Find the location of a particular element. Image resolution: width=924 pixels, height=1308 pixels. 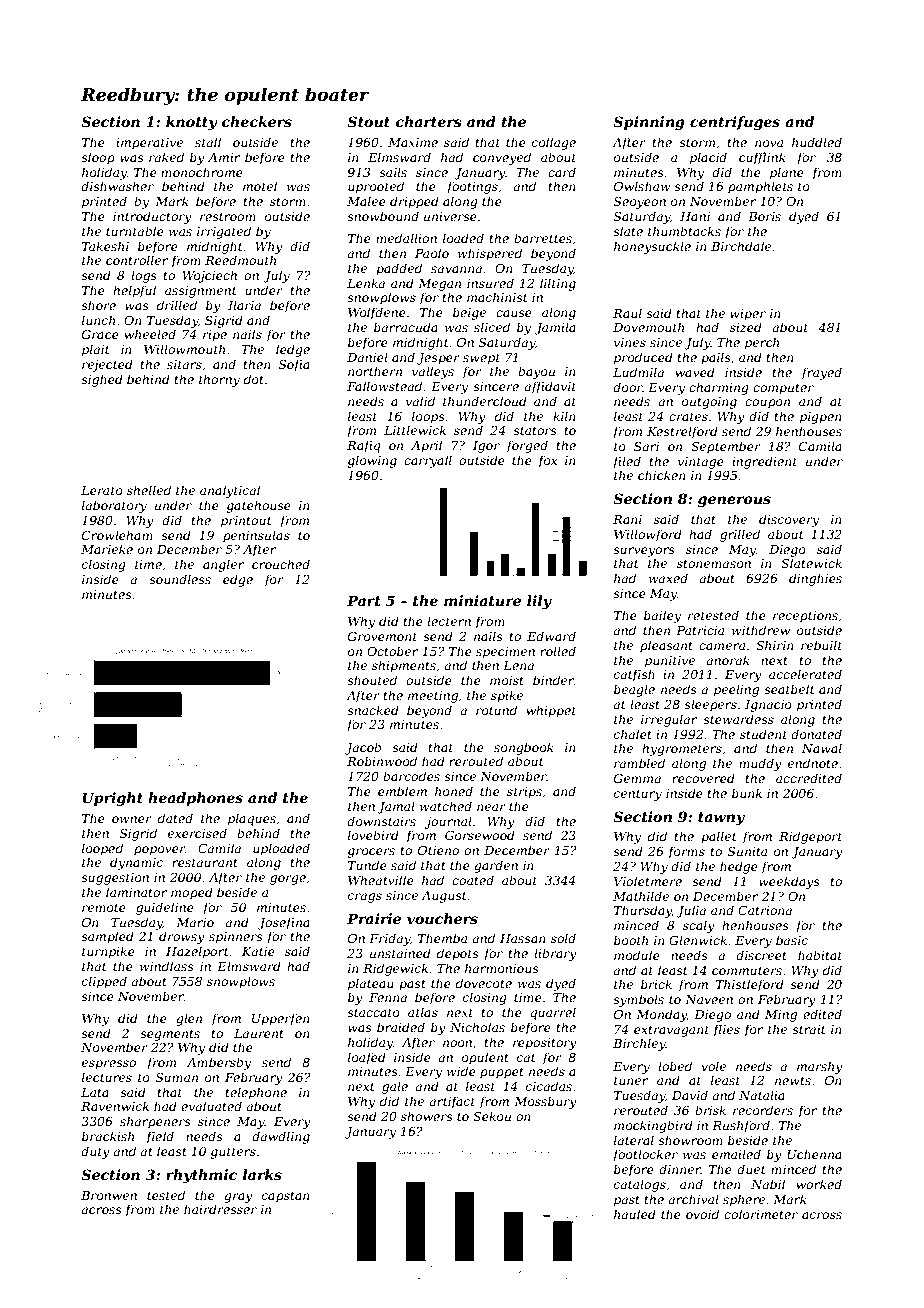

Mario is located at coordinates (195, 922).
